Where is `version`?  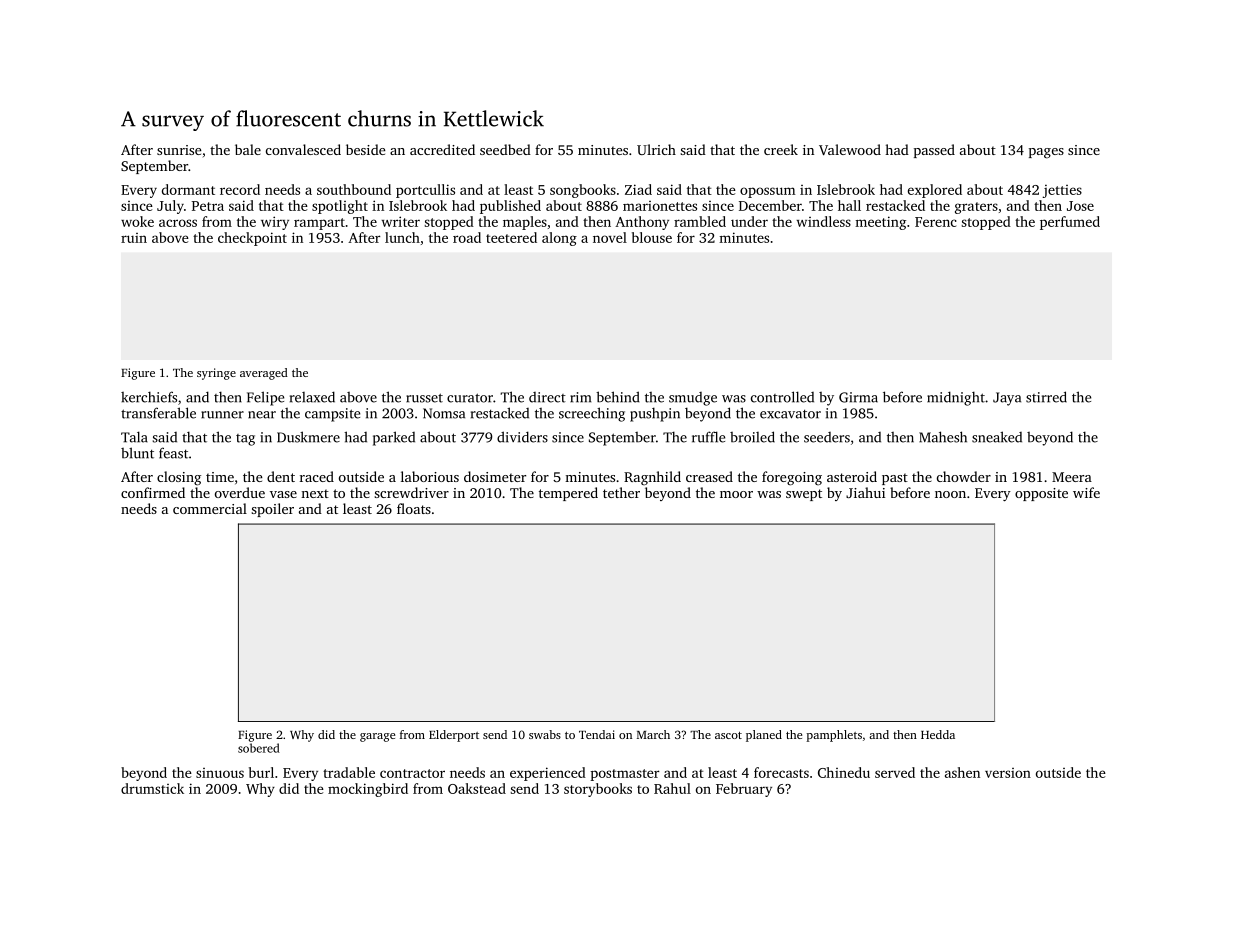 version is located at coordinates (1008, 773).
